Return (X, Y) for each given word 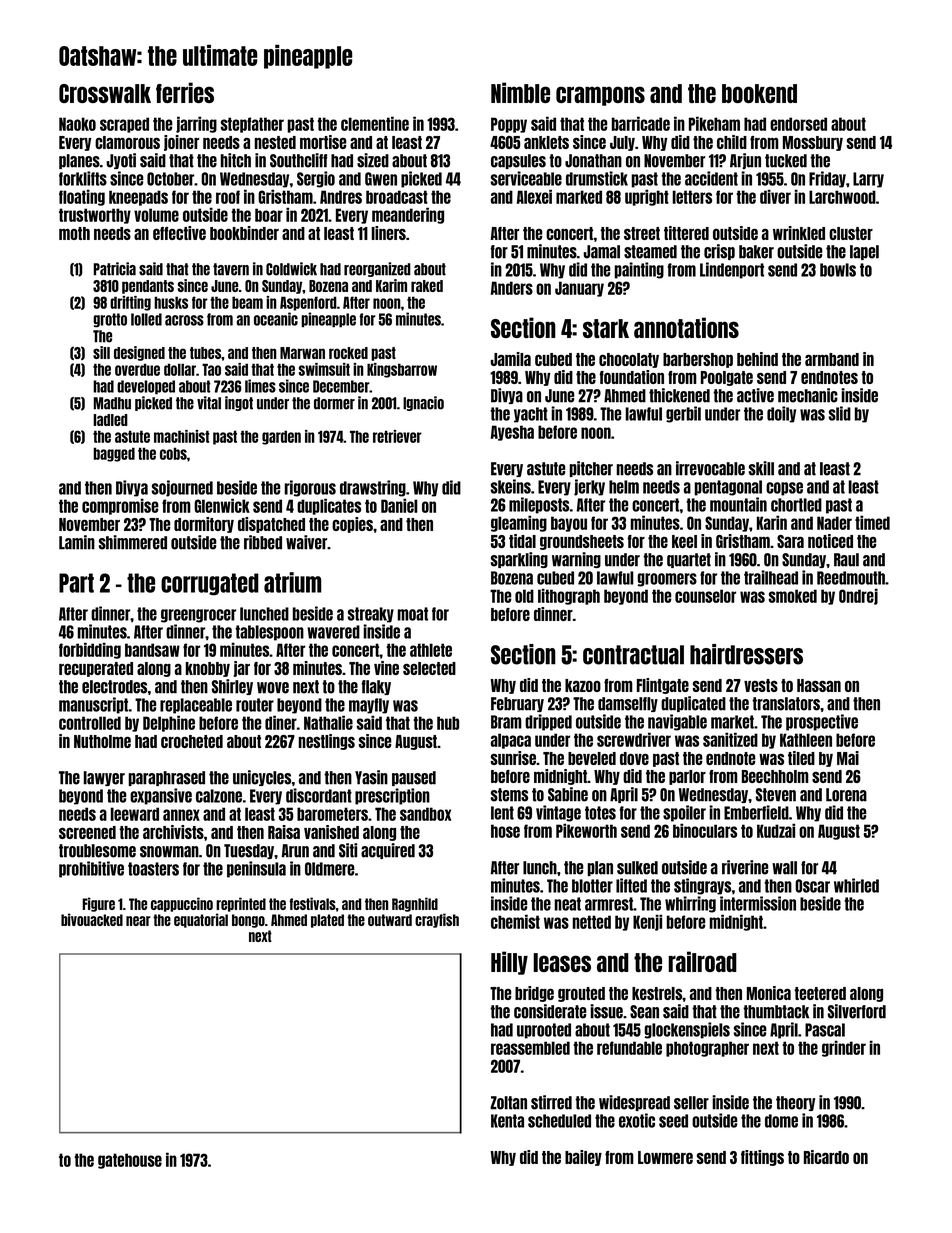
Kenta (507, 1121)
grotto (110, 320)
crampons (600, 96)
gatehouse (130, 1161)
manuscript (94, 705)
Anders (512, 288)
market (732, 722)
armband (832, 359)
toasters (153, 869)
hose (505, 831)
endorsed (798, 124)
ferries (185, 92)
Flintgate (663, 686)
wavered (333, 632)
